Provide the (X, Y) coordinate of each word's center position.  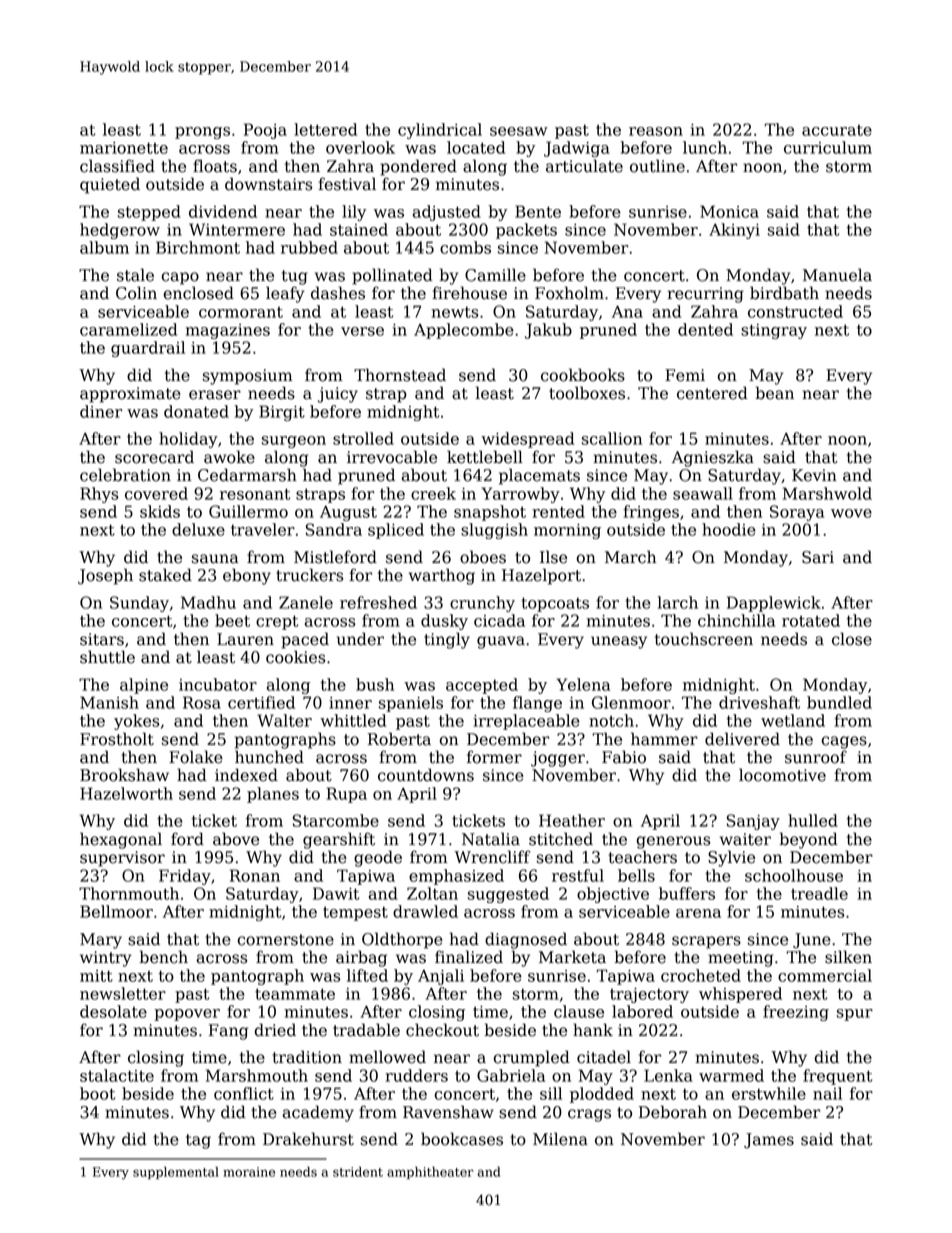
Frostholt (117, 739)
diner (101, 411)
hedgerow (120, 231)
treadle (819, 893)
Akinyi (734, 231)
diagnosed (526, 940)
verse (362, 331)
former (494, 757)
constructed (795, 311)
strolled (363, 438)
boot (97, 1093)
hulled (813, 820)
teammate (295, 994)
